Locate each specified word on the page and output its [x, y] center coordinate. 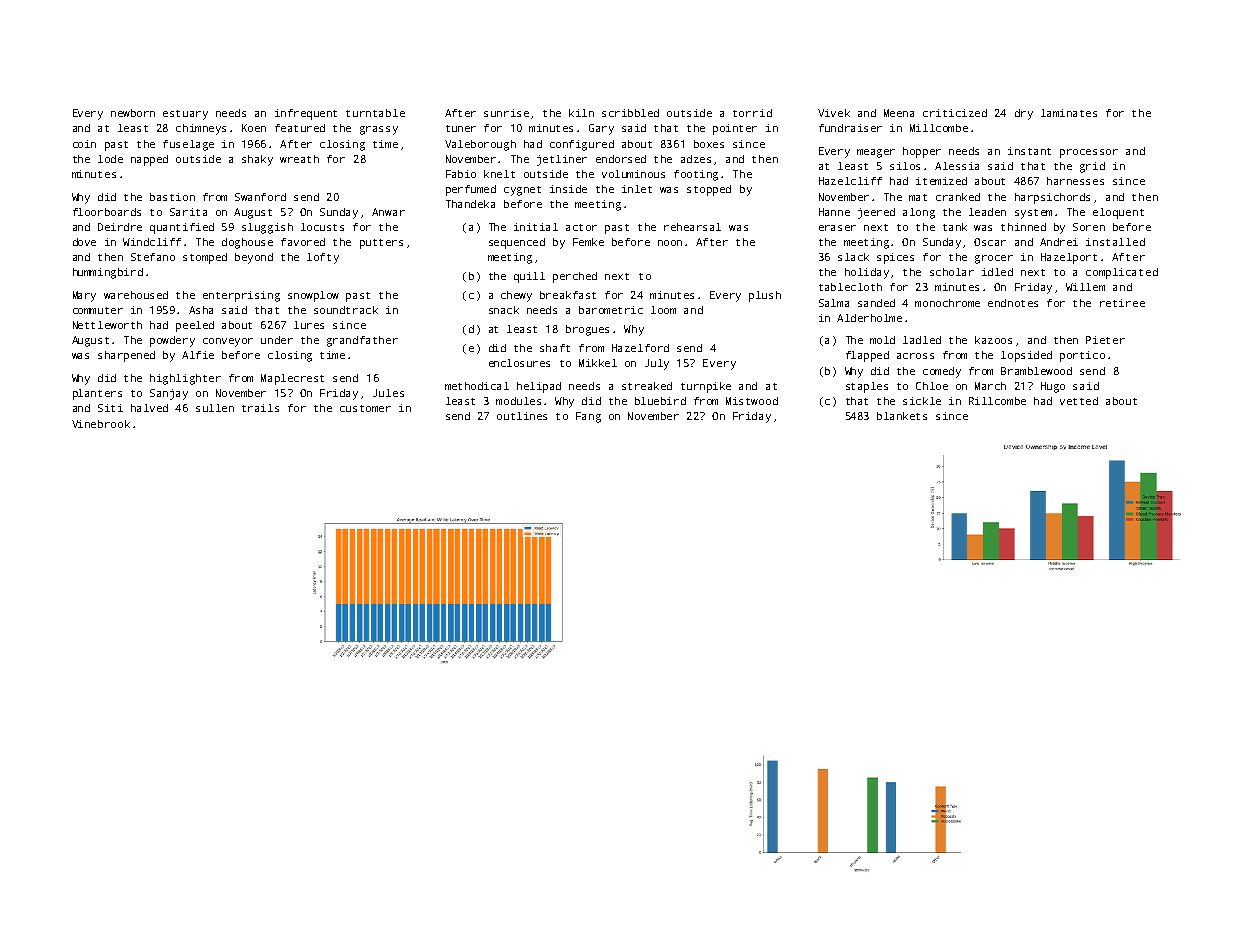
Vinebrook [101, 424]
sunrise [506, 113]
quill [529, 277]
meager [876, 153]
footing [696, 175]
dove [84, 242]
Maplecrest [292, 379]
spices [895, 258]
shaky [257, 160]
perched [575, 277]
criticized [955, 113]
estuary [185, 115]
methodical [477, 386]
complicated [1122, 273]
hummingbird [108, 273]
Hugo [1053, 387]
